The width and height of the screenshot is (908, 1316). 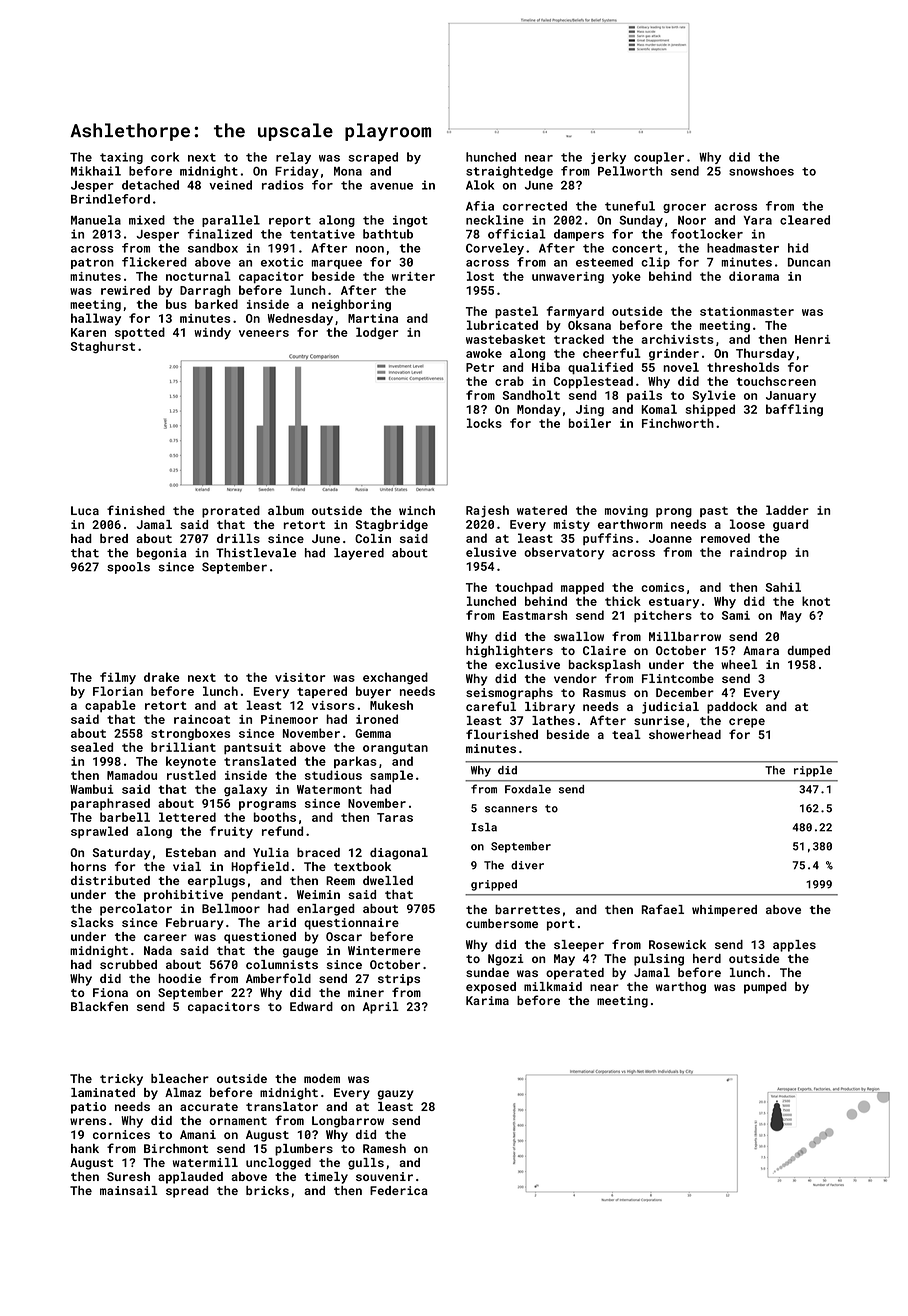 I want to click on ripple, so click(x=813, y=771).
